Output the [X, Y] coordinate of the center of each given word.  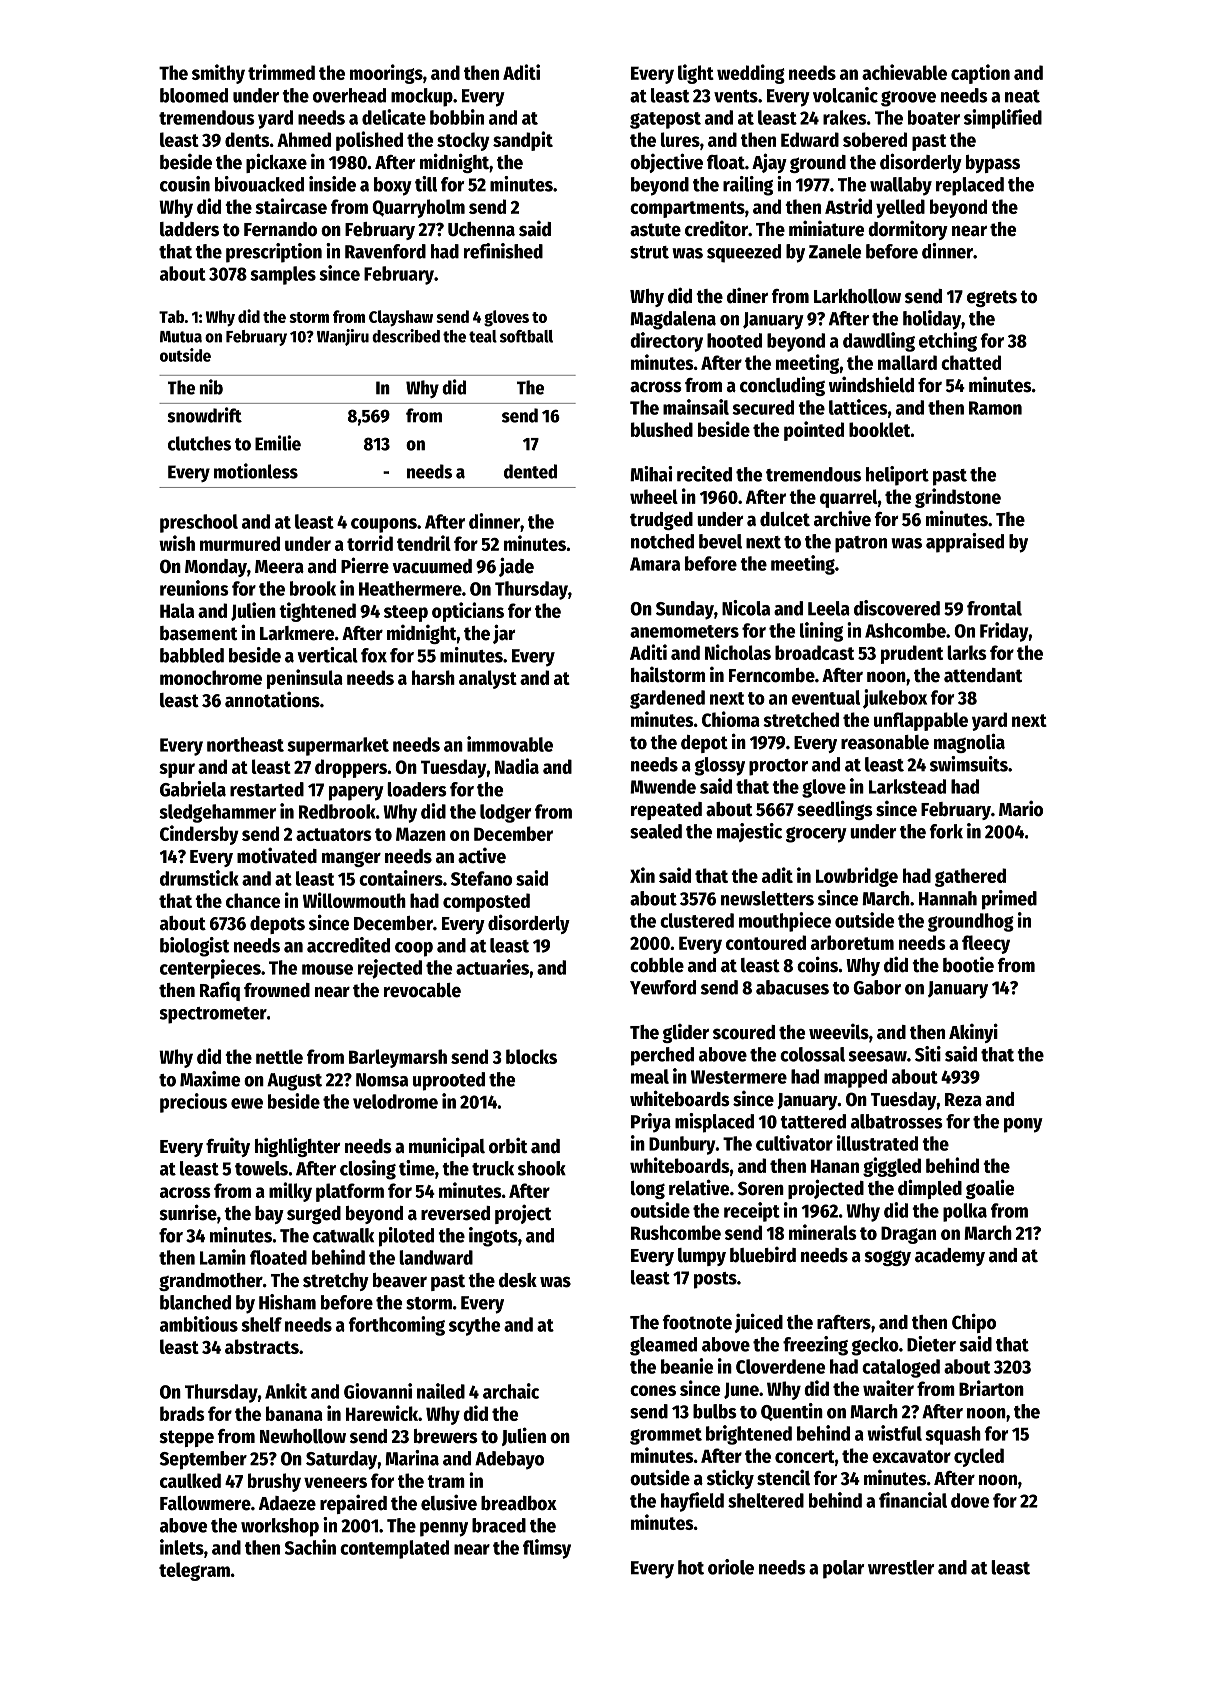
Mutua [181, 337]
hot [691, 1567]
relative [699, 1187]
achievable [904, 72]
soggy [887, 1258]
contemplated [394, 1549]
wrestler [901, 1567]
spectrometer [213, 1015]
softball [526, 336]
